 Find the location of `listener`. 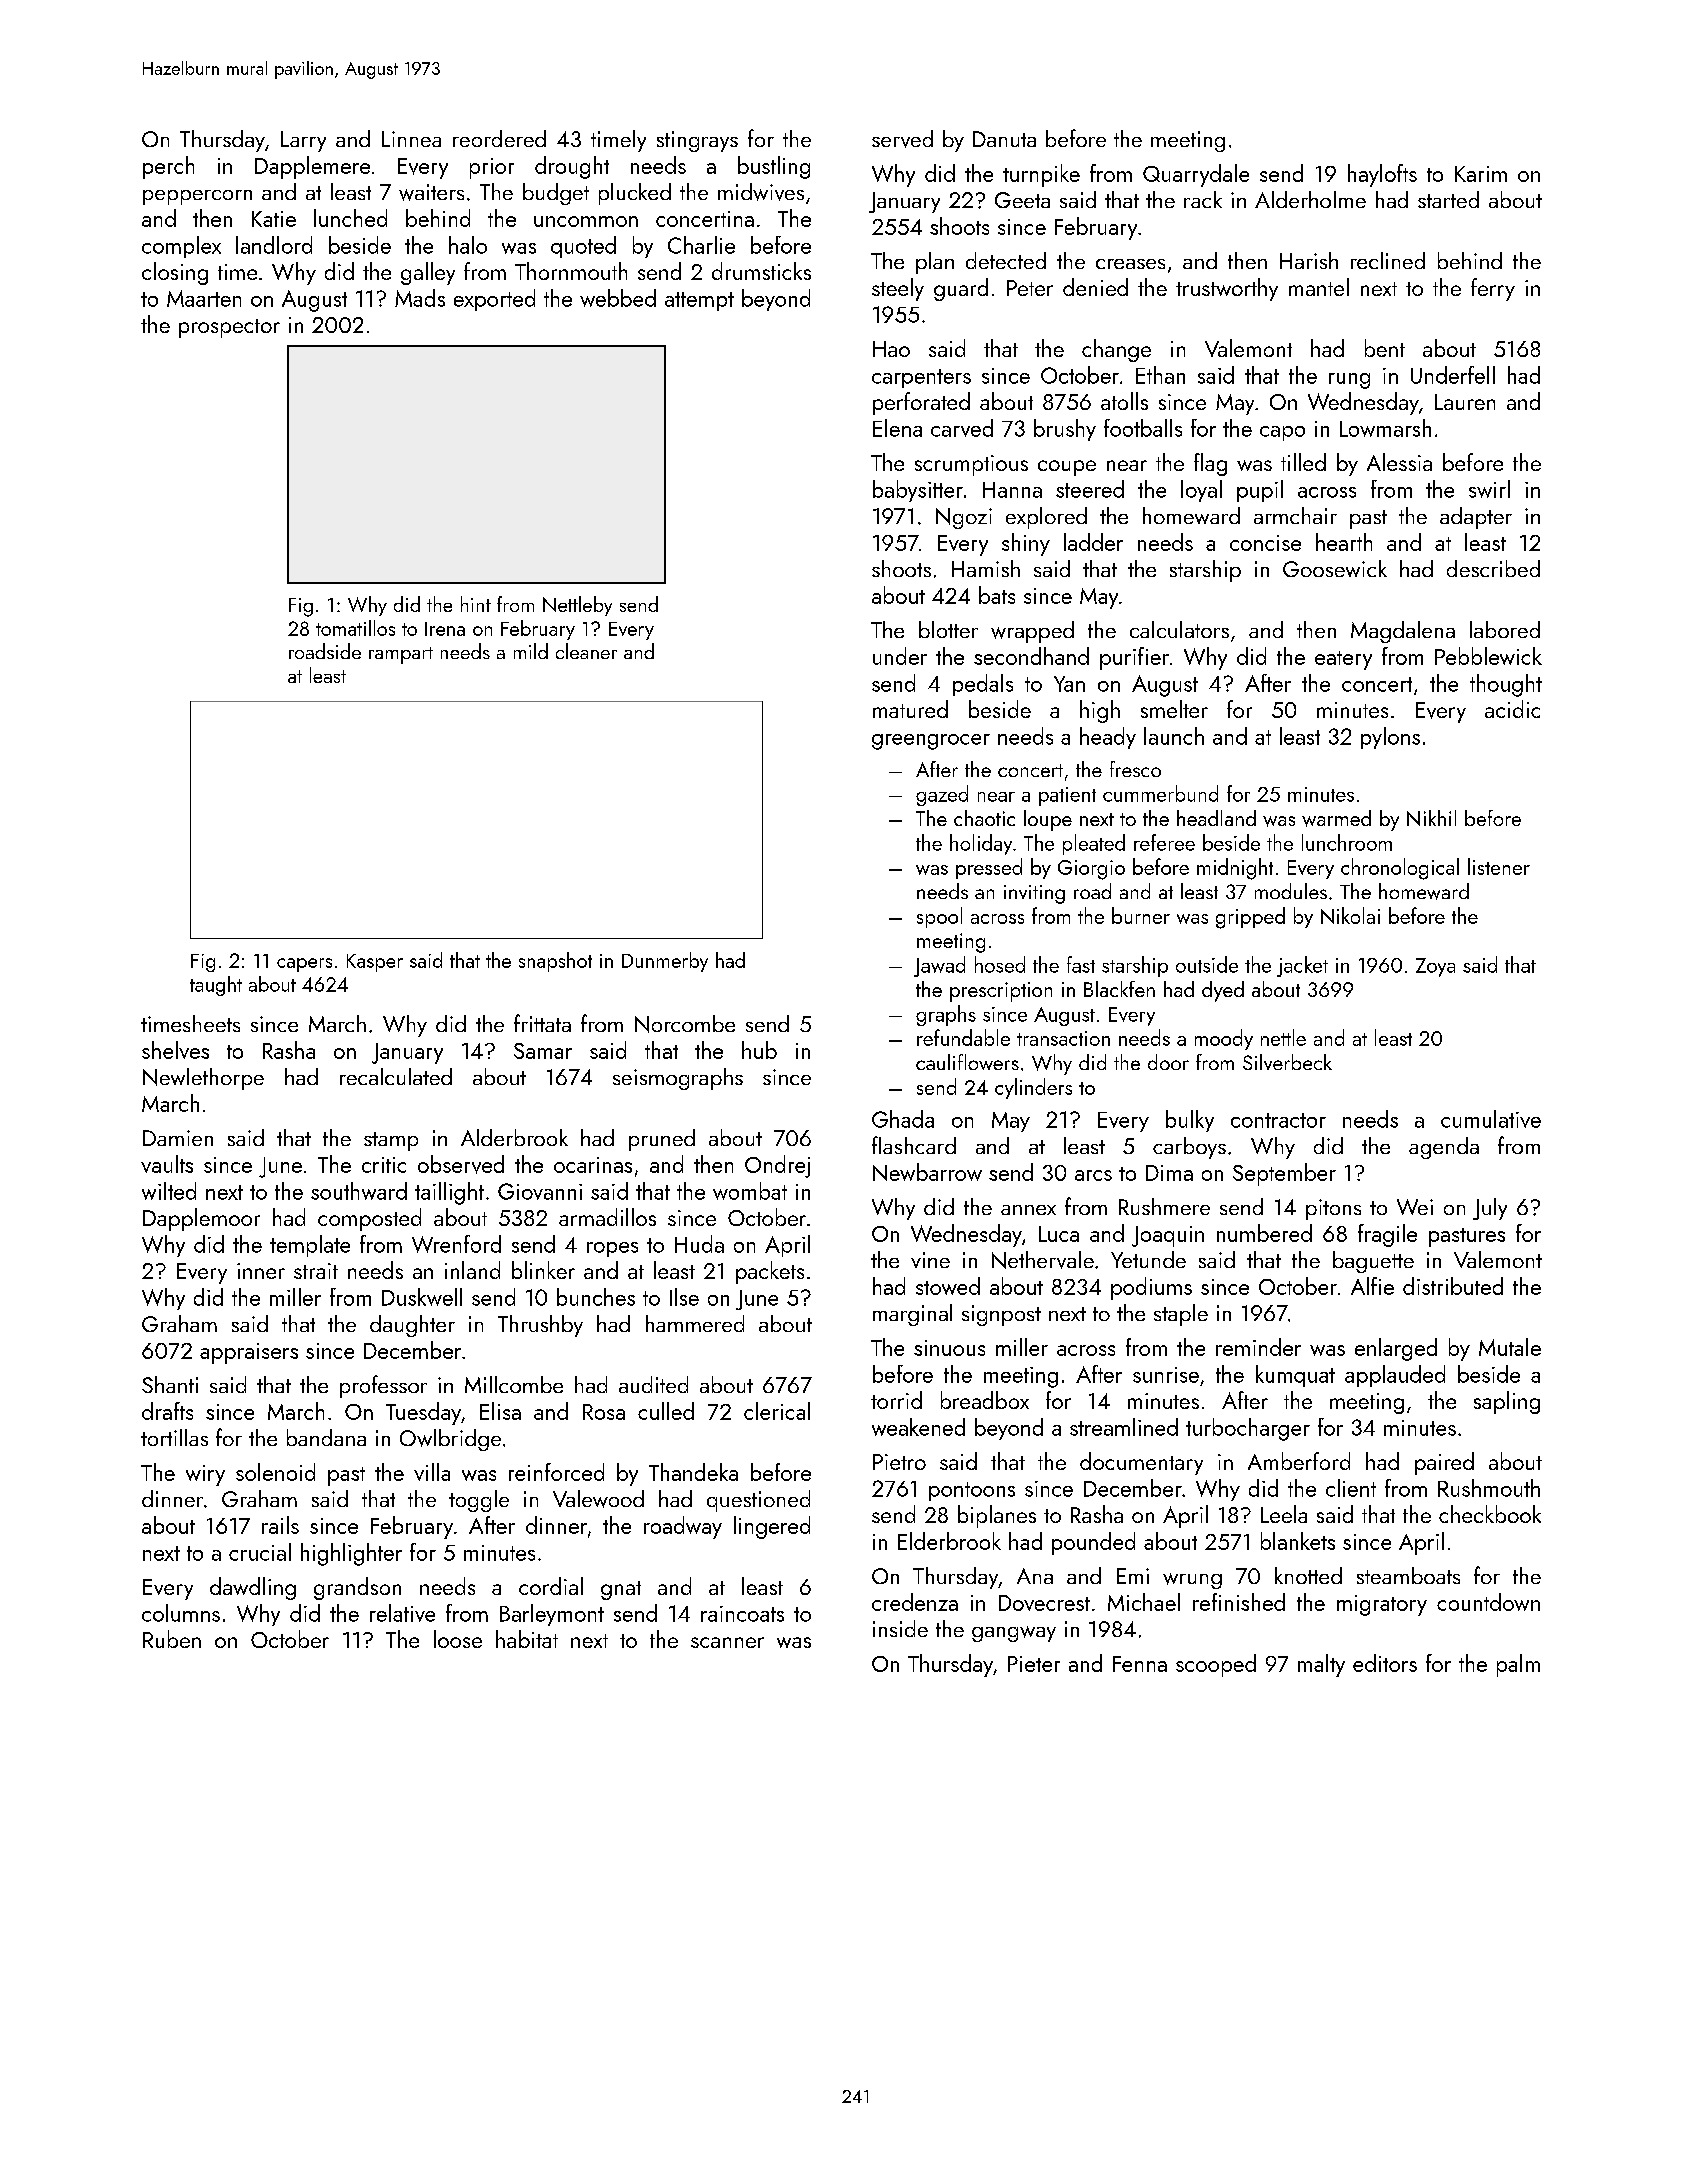

listener is located at coordinates (1499, 866).
